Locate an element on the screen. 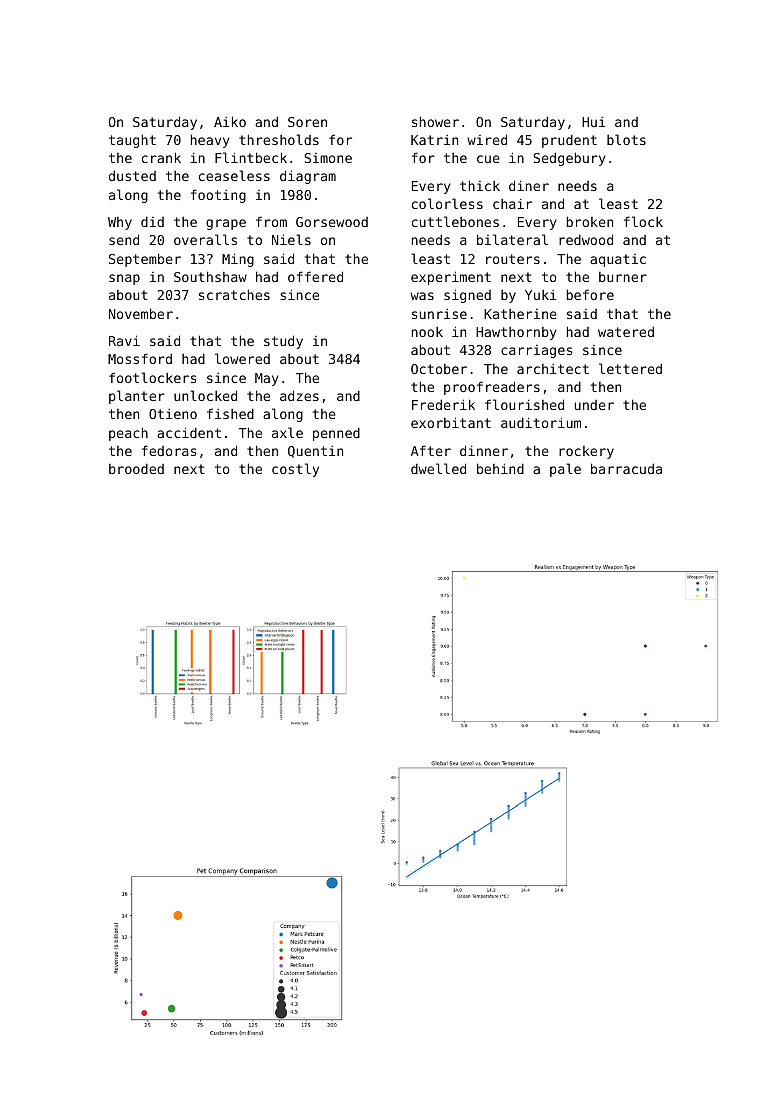 The image size is (784, 1113). ceaseless is located at coordinates (234, 175).
